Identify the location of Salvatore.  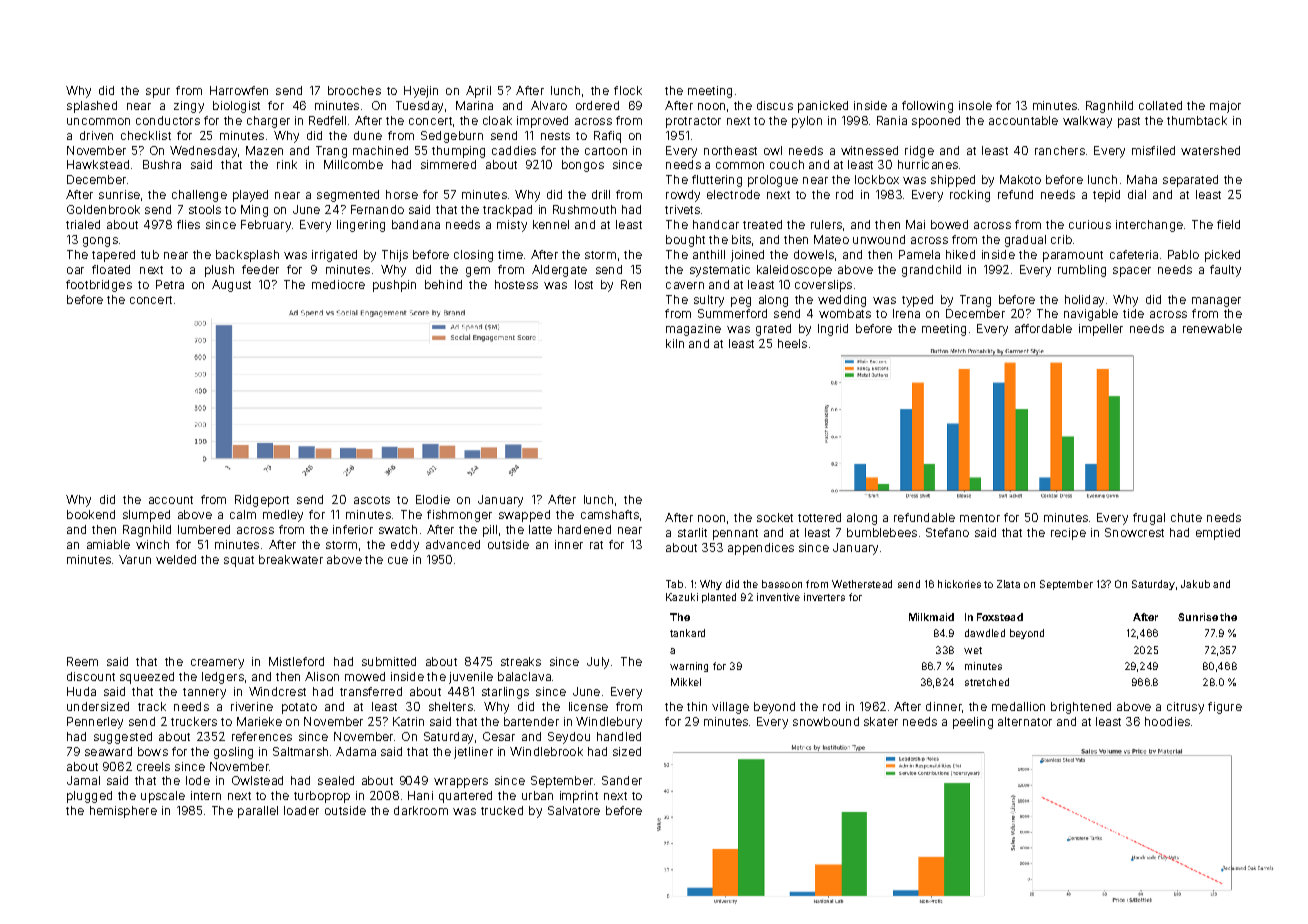
(574, 810).
